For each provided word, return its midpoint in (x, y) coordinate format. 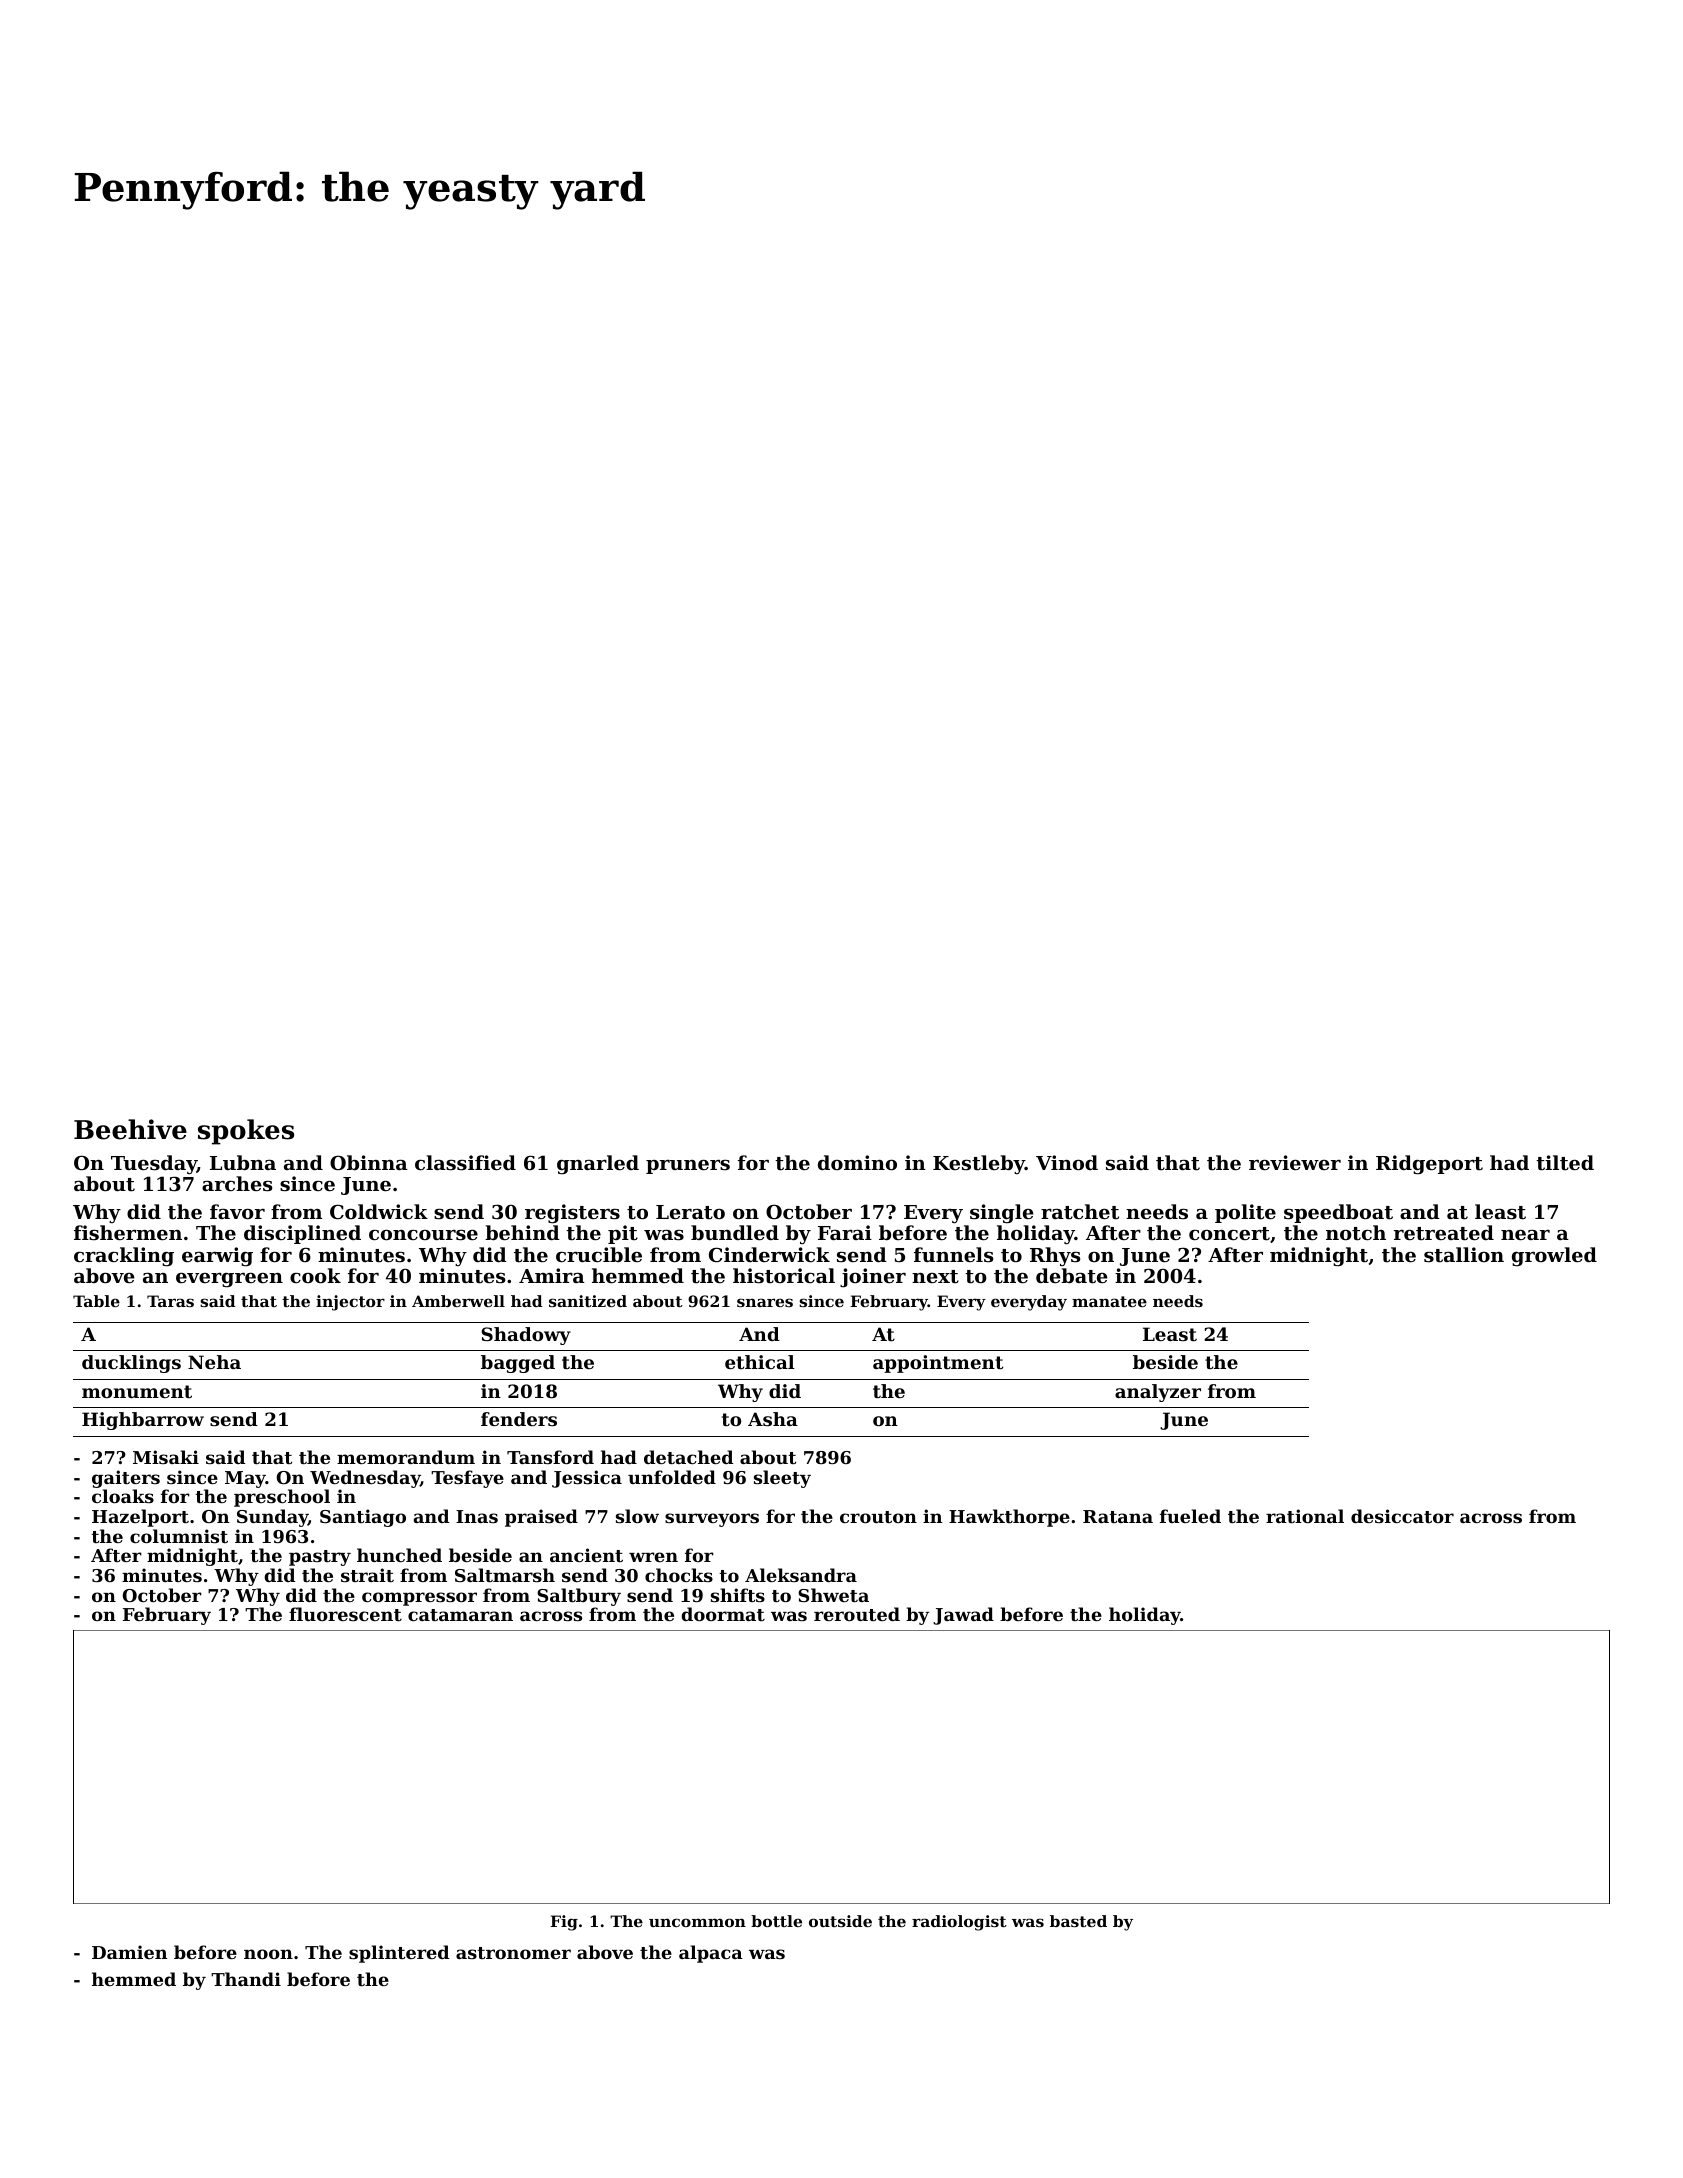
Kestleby (979, 1164)
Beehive (130, 1129)
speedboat (1338, 1213)
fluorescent (345, 1614)
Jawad (963, 1616)
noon (268, 1954)
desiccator (1402, 1516)
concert (1229, 1234)
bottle (776, 1921)
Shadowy (526, 1336)
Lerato (690, 1212)
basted (1078, 1921)
